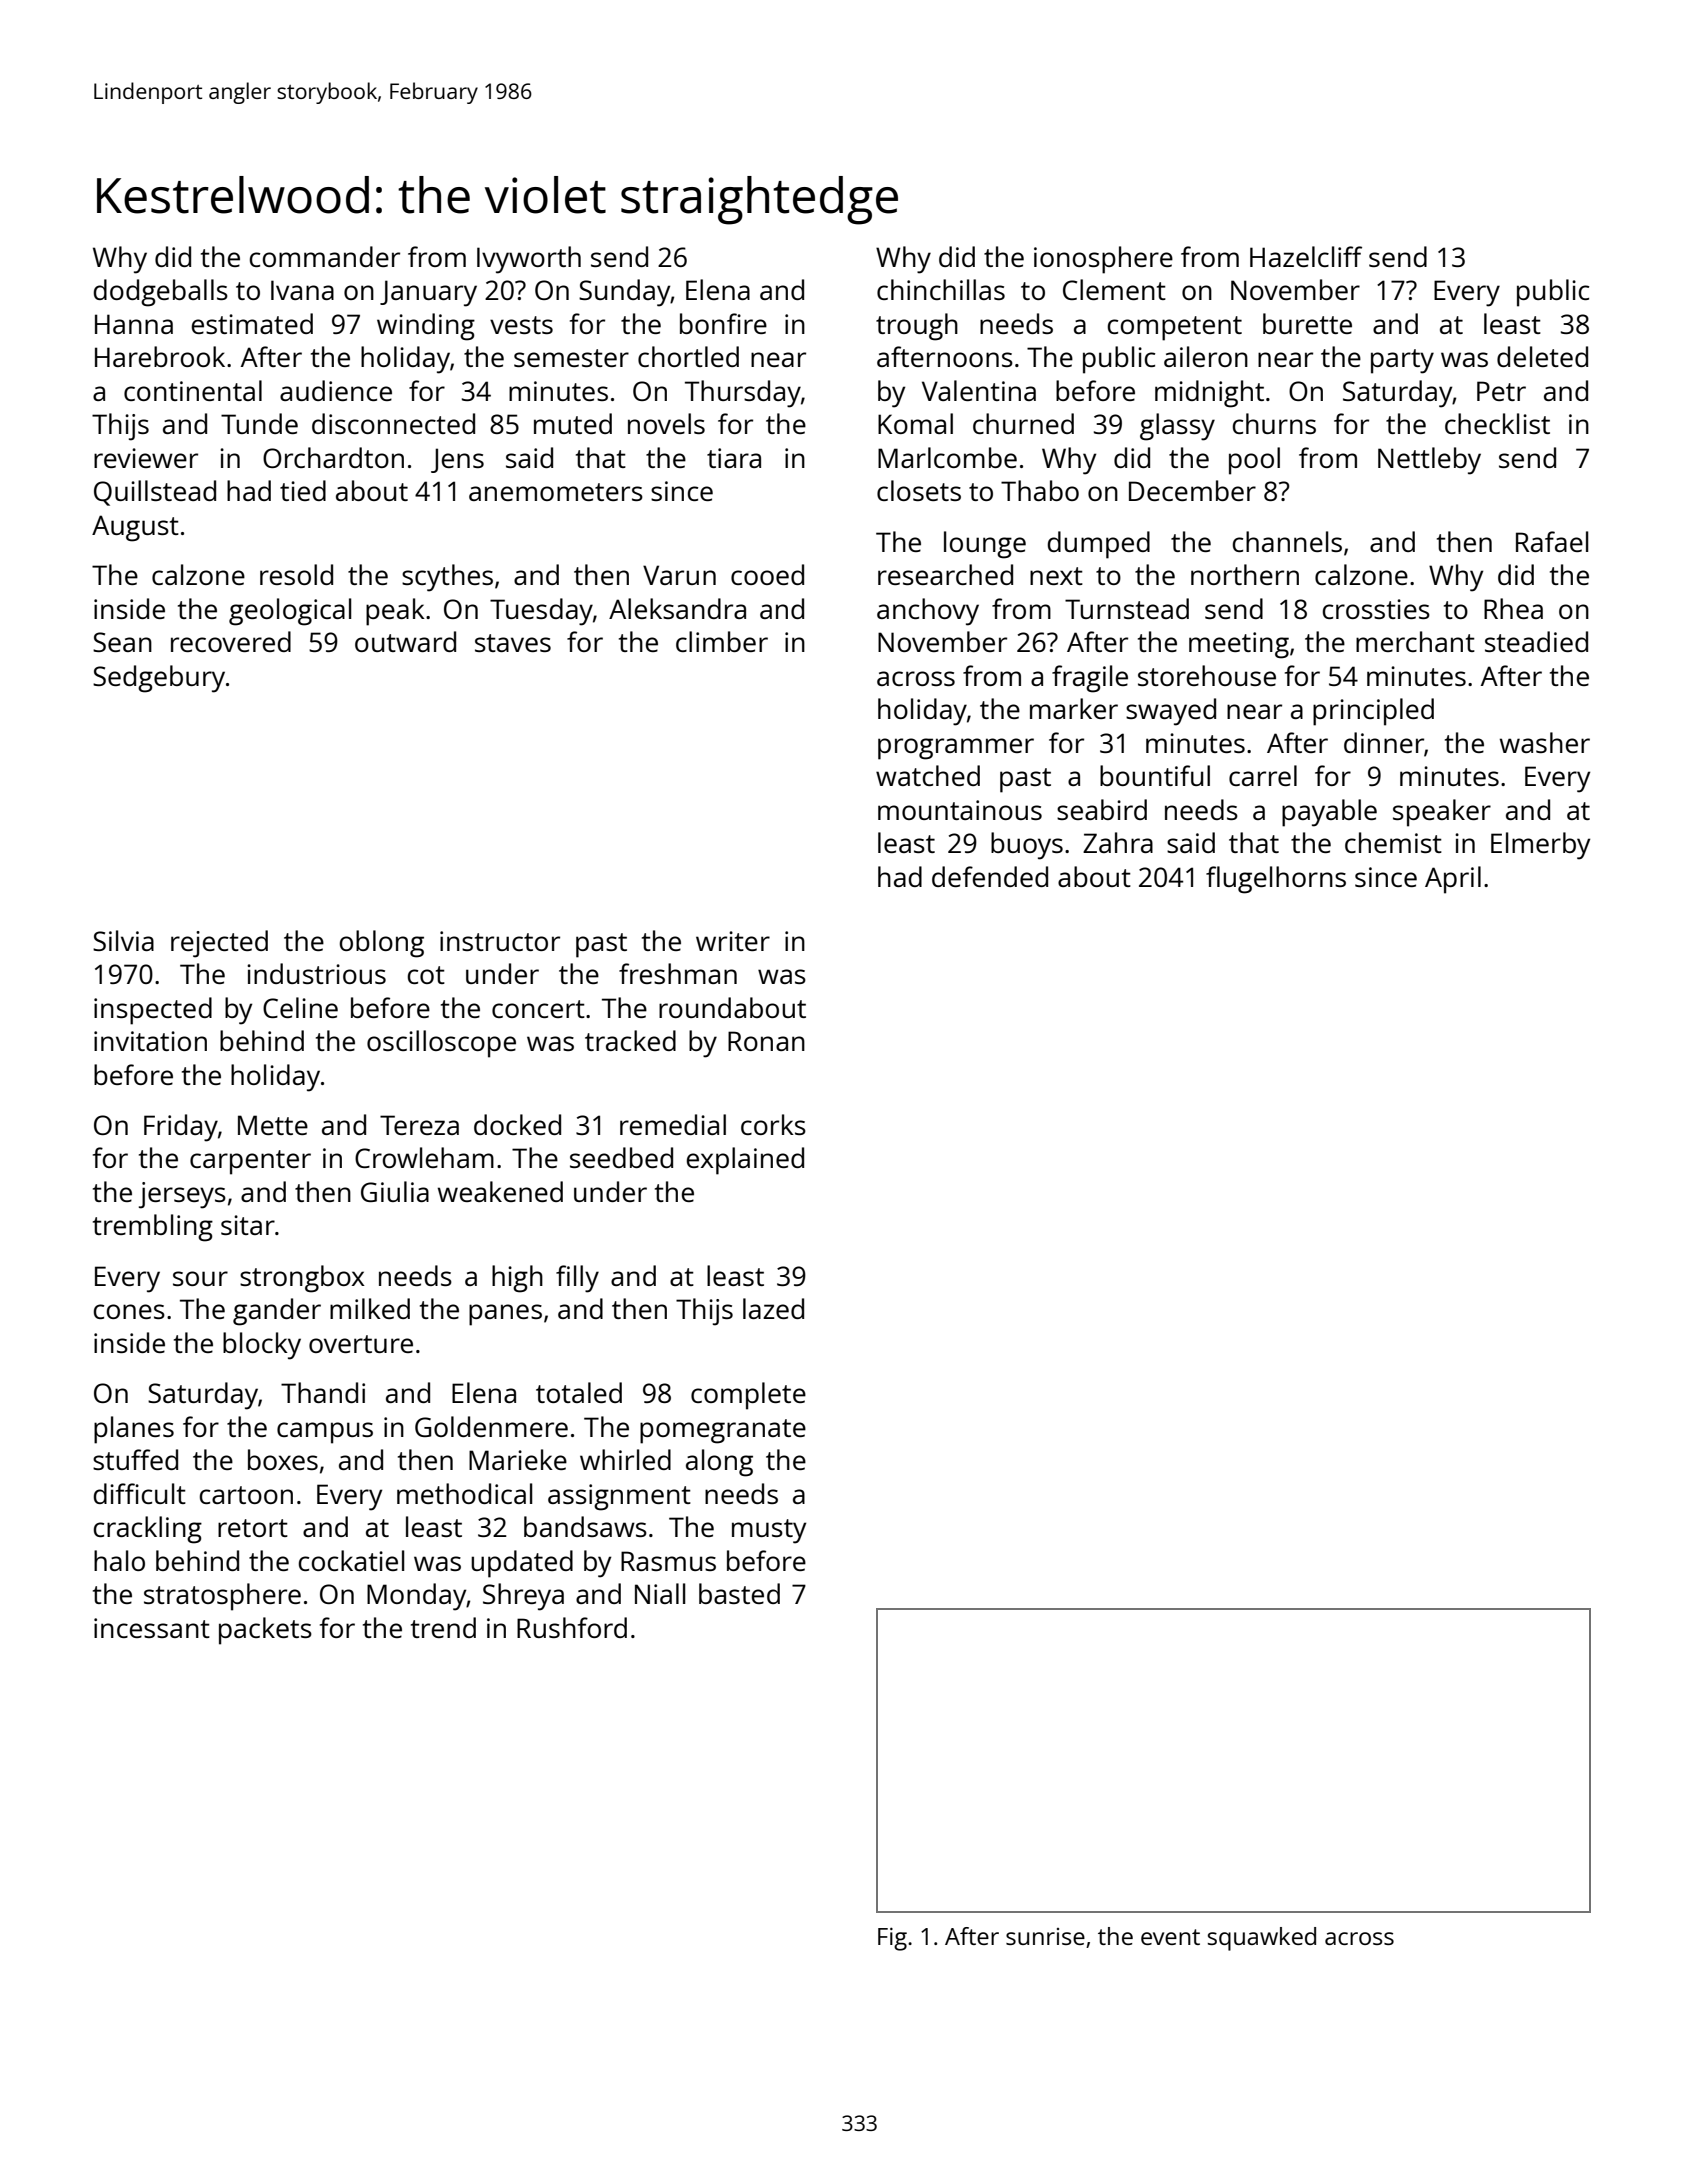  What do you see at coordinates (265, 1631) in the screenshot?
I see `packets` at bounding box center [265, 1631].
